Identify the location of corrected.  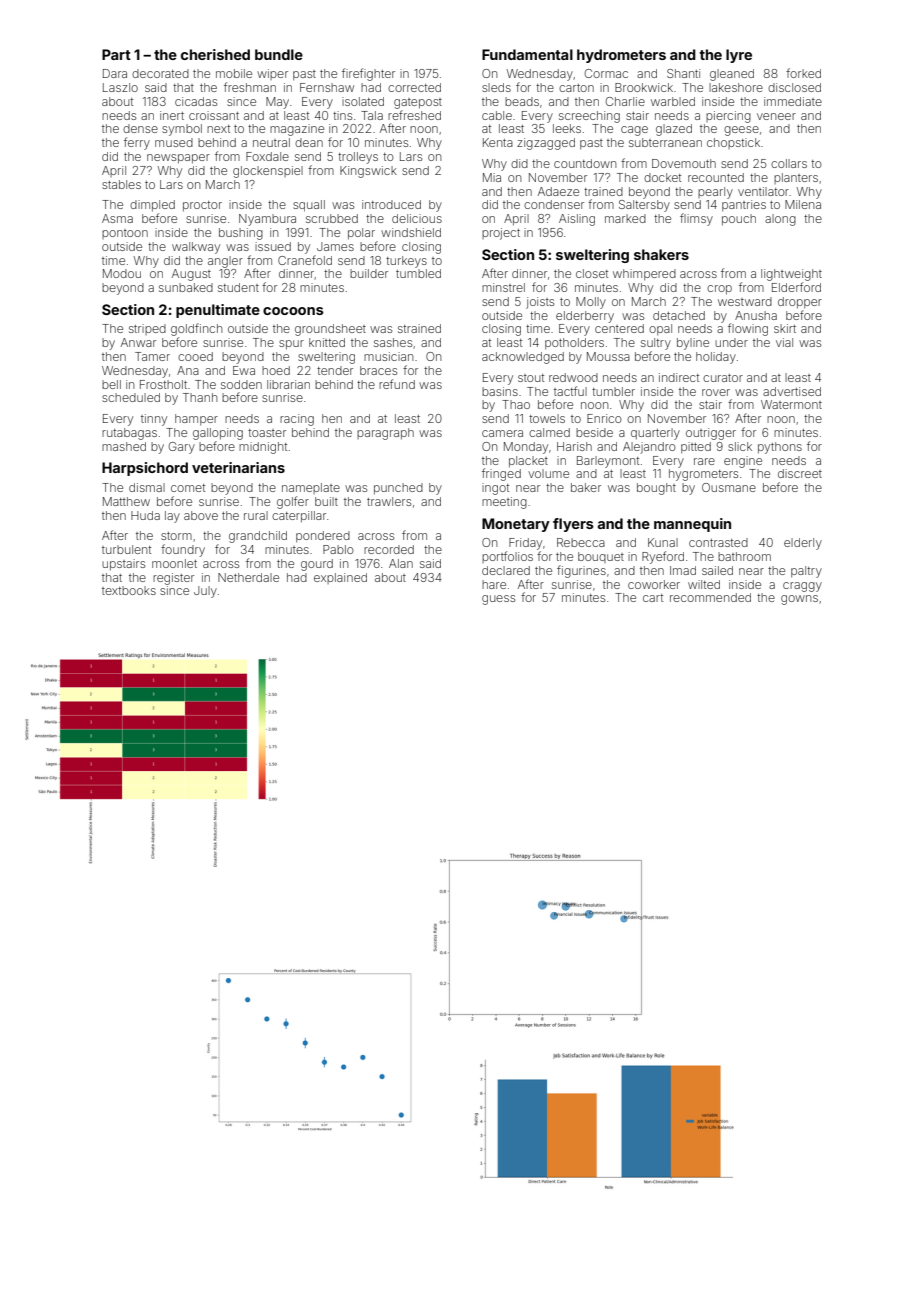
(414, 87).
